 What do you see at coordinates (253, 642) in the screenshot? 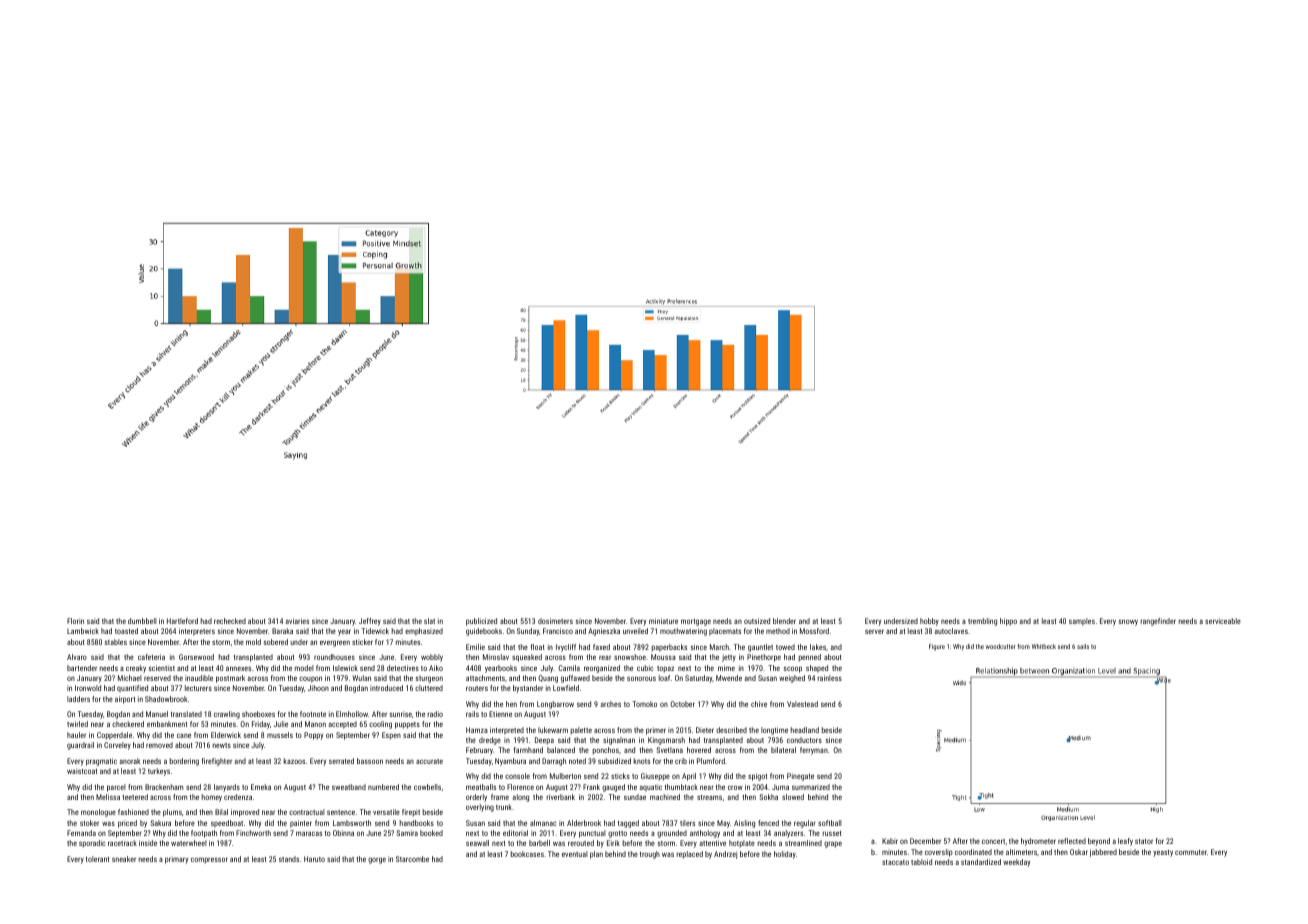
I see `mold` at bounding box center [253, 642].
